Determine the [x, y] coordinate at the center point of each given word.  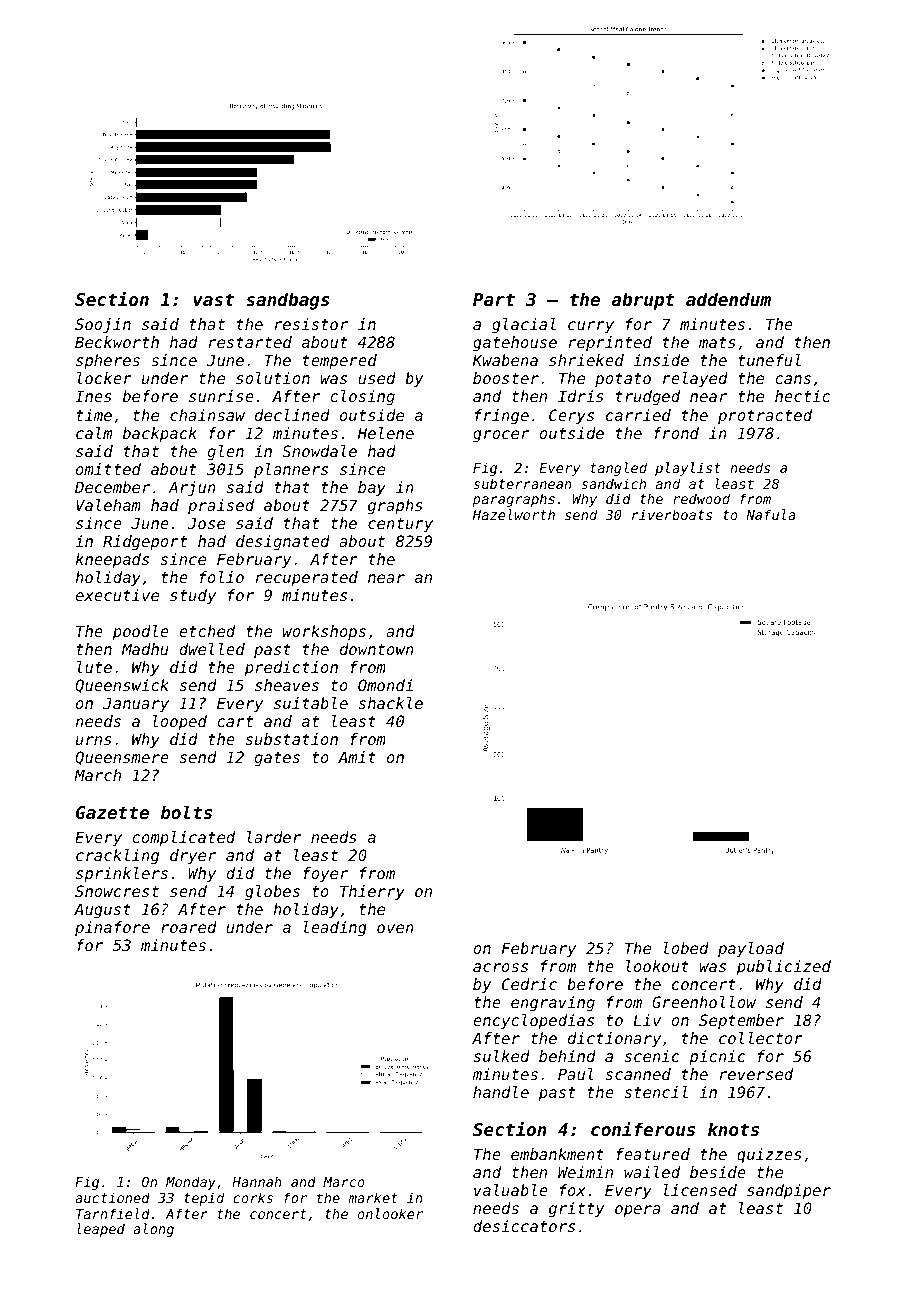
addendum [728, 299]
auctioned [112, 1197]
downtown [377, 649]
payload [751, 950]
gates [277, 759]
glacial [524, 326]
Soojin [103, 326]
